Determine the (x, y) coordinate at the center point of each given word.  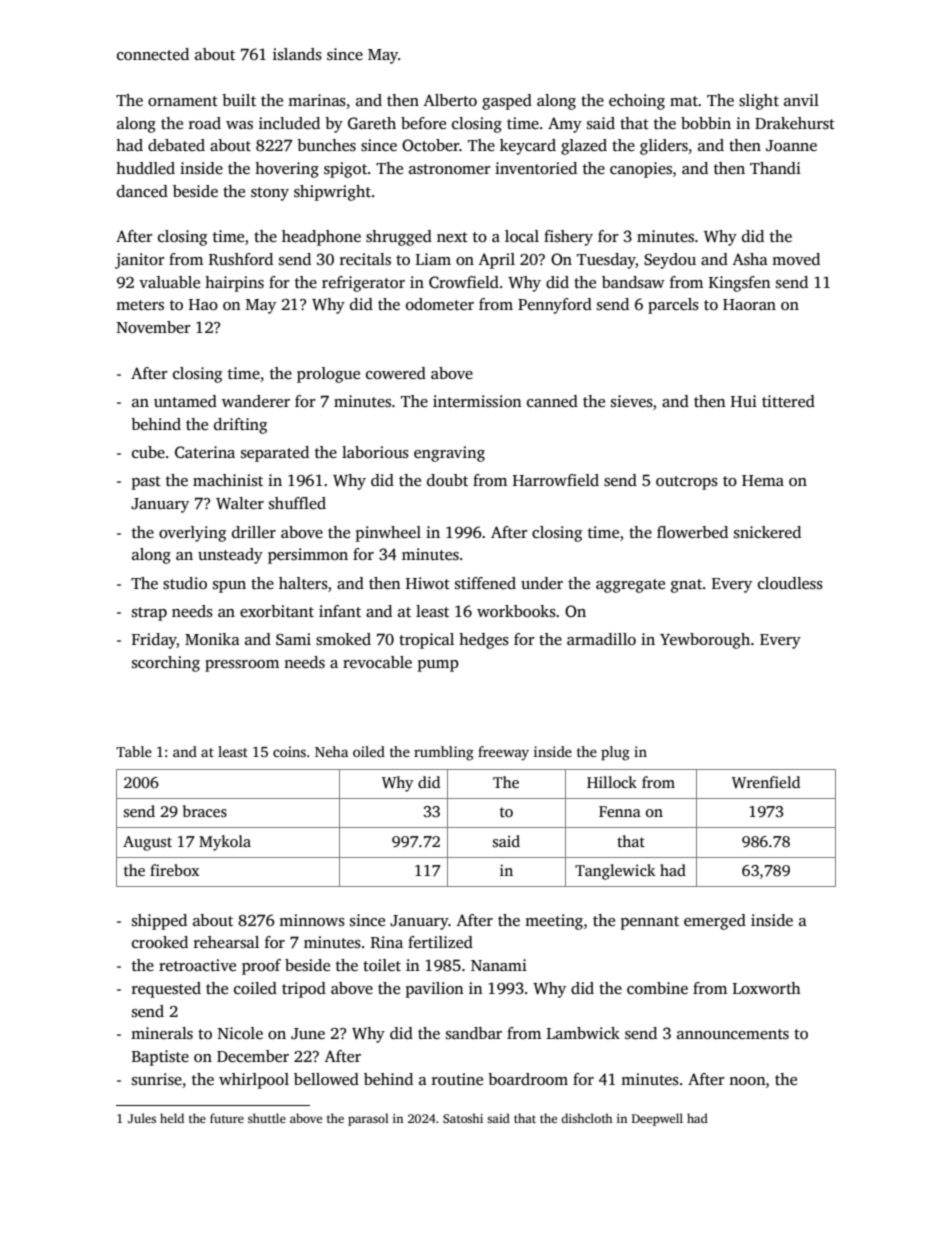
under (542, 583)
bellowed (326, 1079)
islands (297, 54)
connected (153, 54)
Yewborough (705, 641)
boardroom (528, 1079)
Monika (212, 639)
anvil (801, 100)
